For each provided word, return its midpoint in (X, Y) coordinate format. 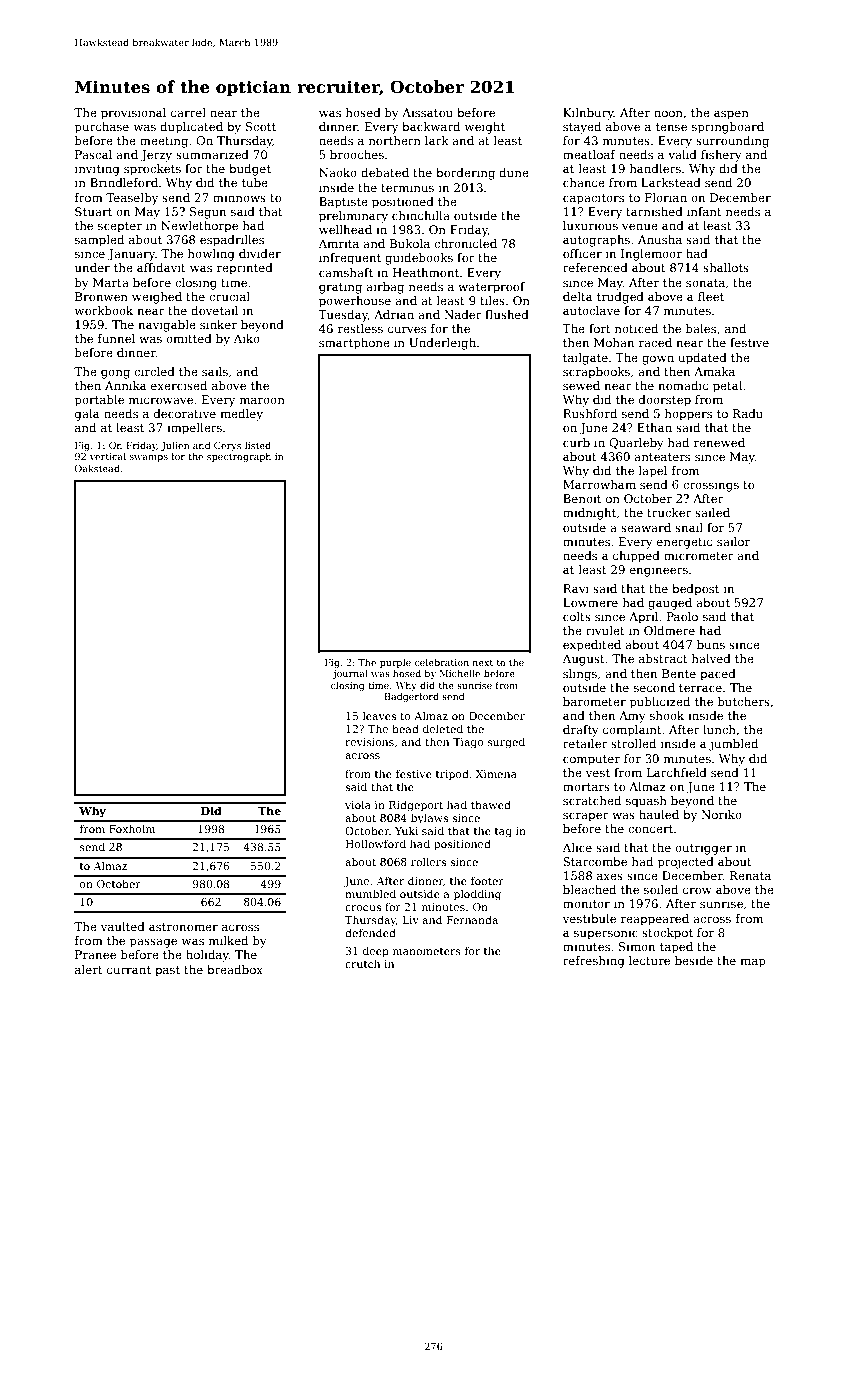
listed (258, 445)
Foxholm (132, 828)
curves (407, 329)
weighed (157, 298)
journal (350, 674)
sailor (733, 541)
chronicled (465, 243)
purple (395, 663)
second (654, 687)
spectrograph (239, 457)
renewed (719, 442)
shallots (726, 267)
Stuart (93, 211)
